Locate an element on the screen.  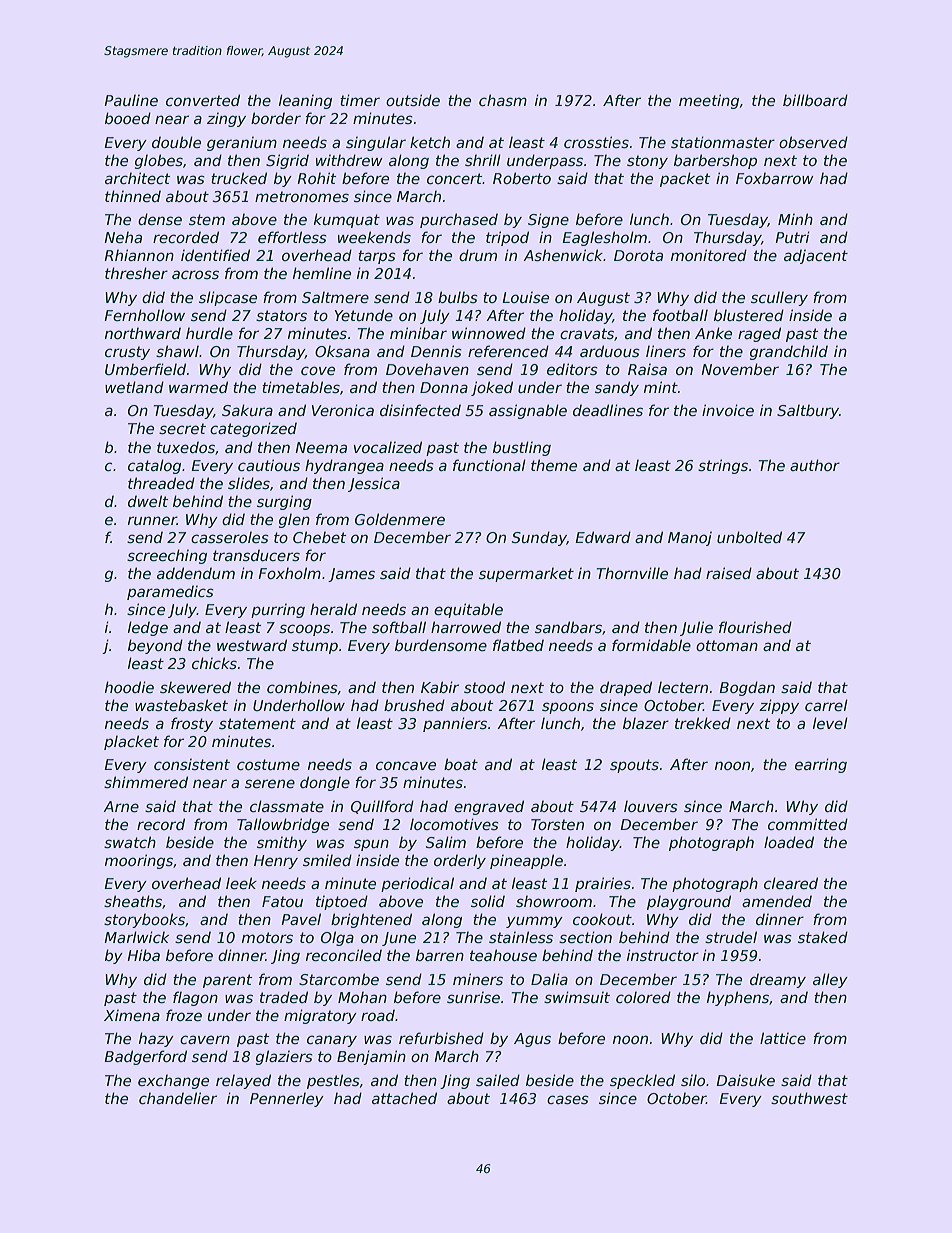
pestles is located at coordinates (333, 1081).
